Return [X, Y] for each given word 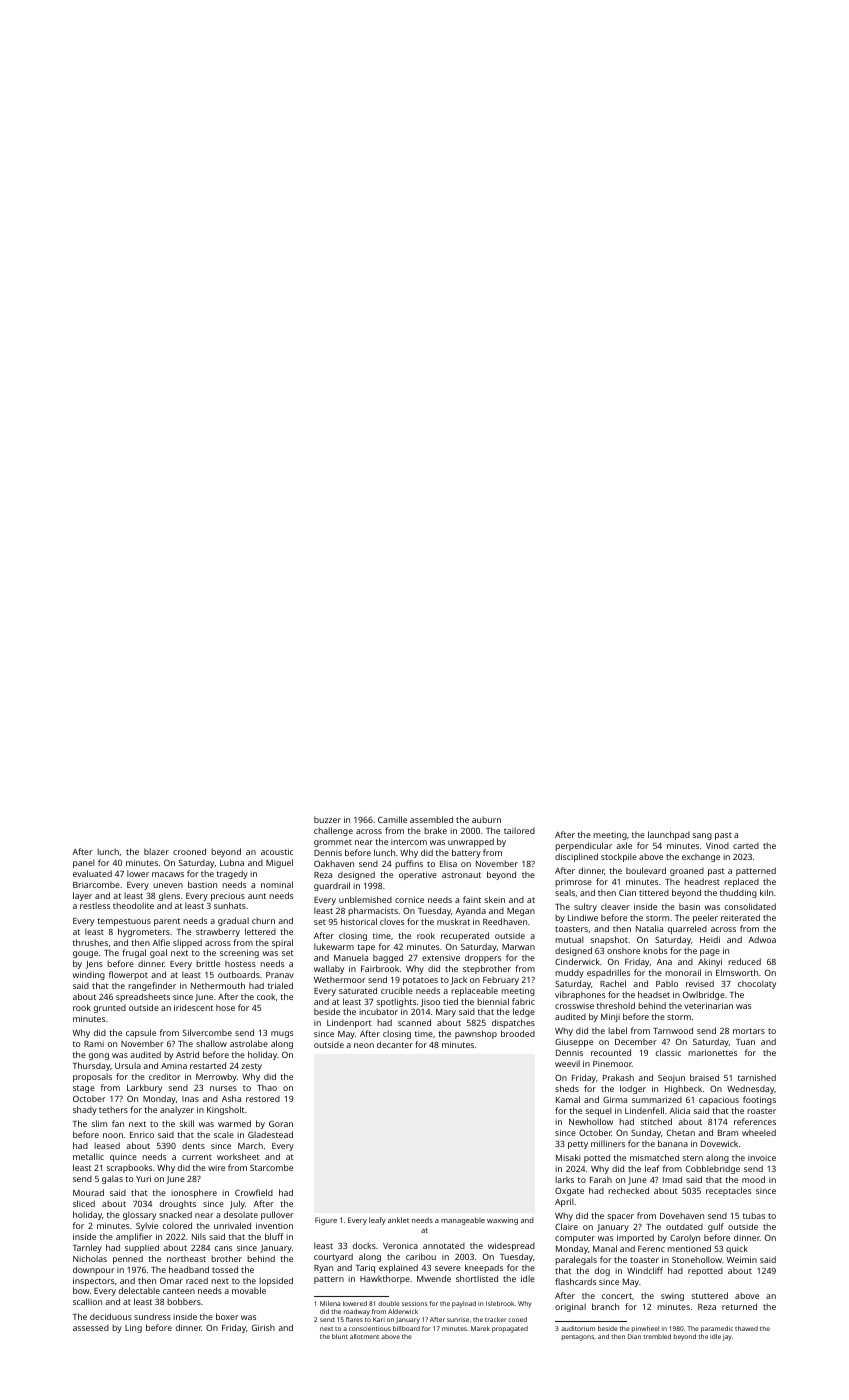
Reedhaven [505, 921]
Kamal [568, 1099]
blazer [156, 851]
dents [193, 1145]
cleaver [615, 906]
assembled [431, 819]
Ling [133, 1329]
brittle [208, 963]
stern [693, 1158]
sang [702, 836]
